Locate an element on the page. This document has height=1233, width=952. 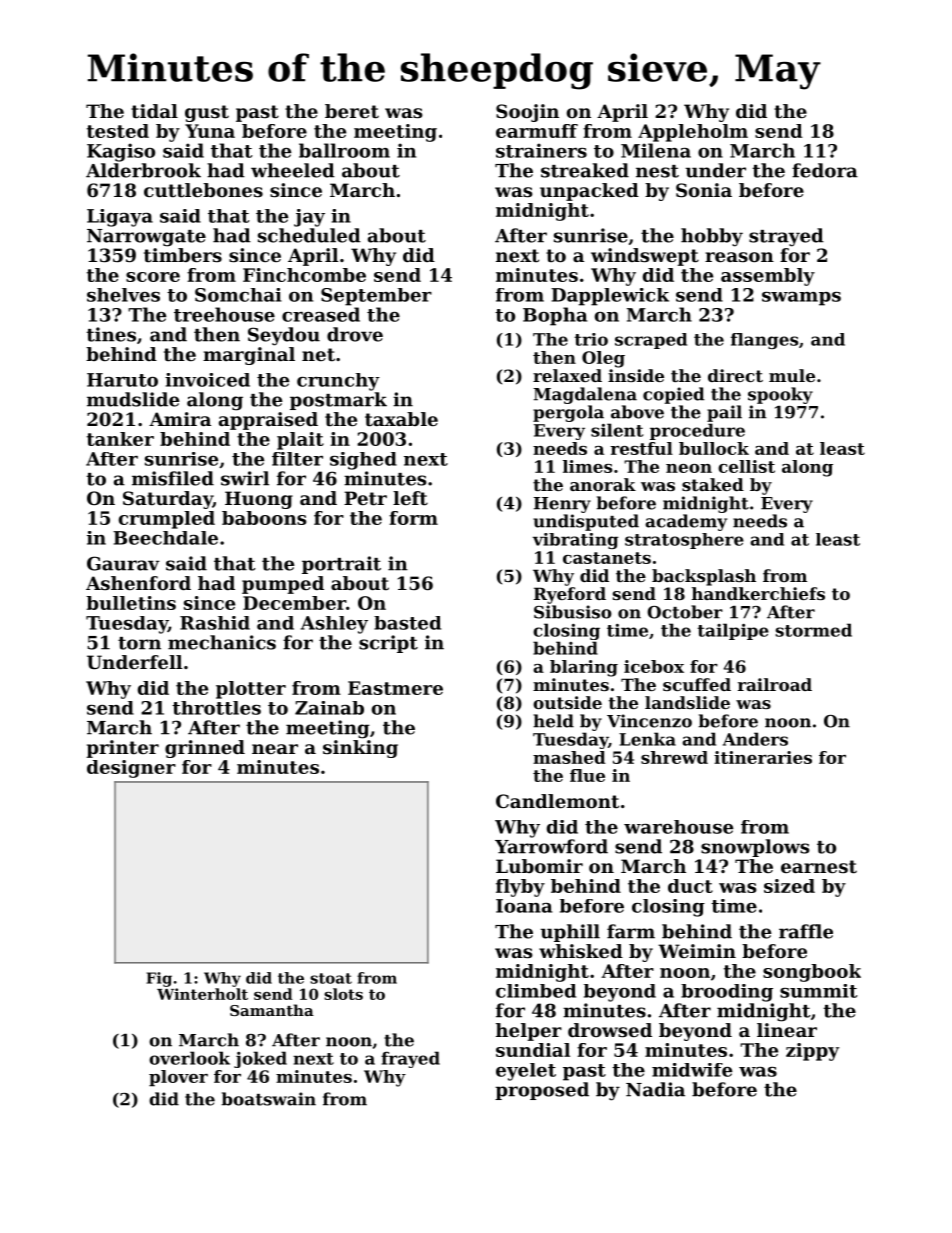
plotter is located at coordinates (251, 690).
